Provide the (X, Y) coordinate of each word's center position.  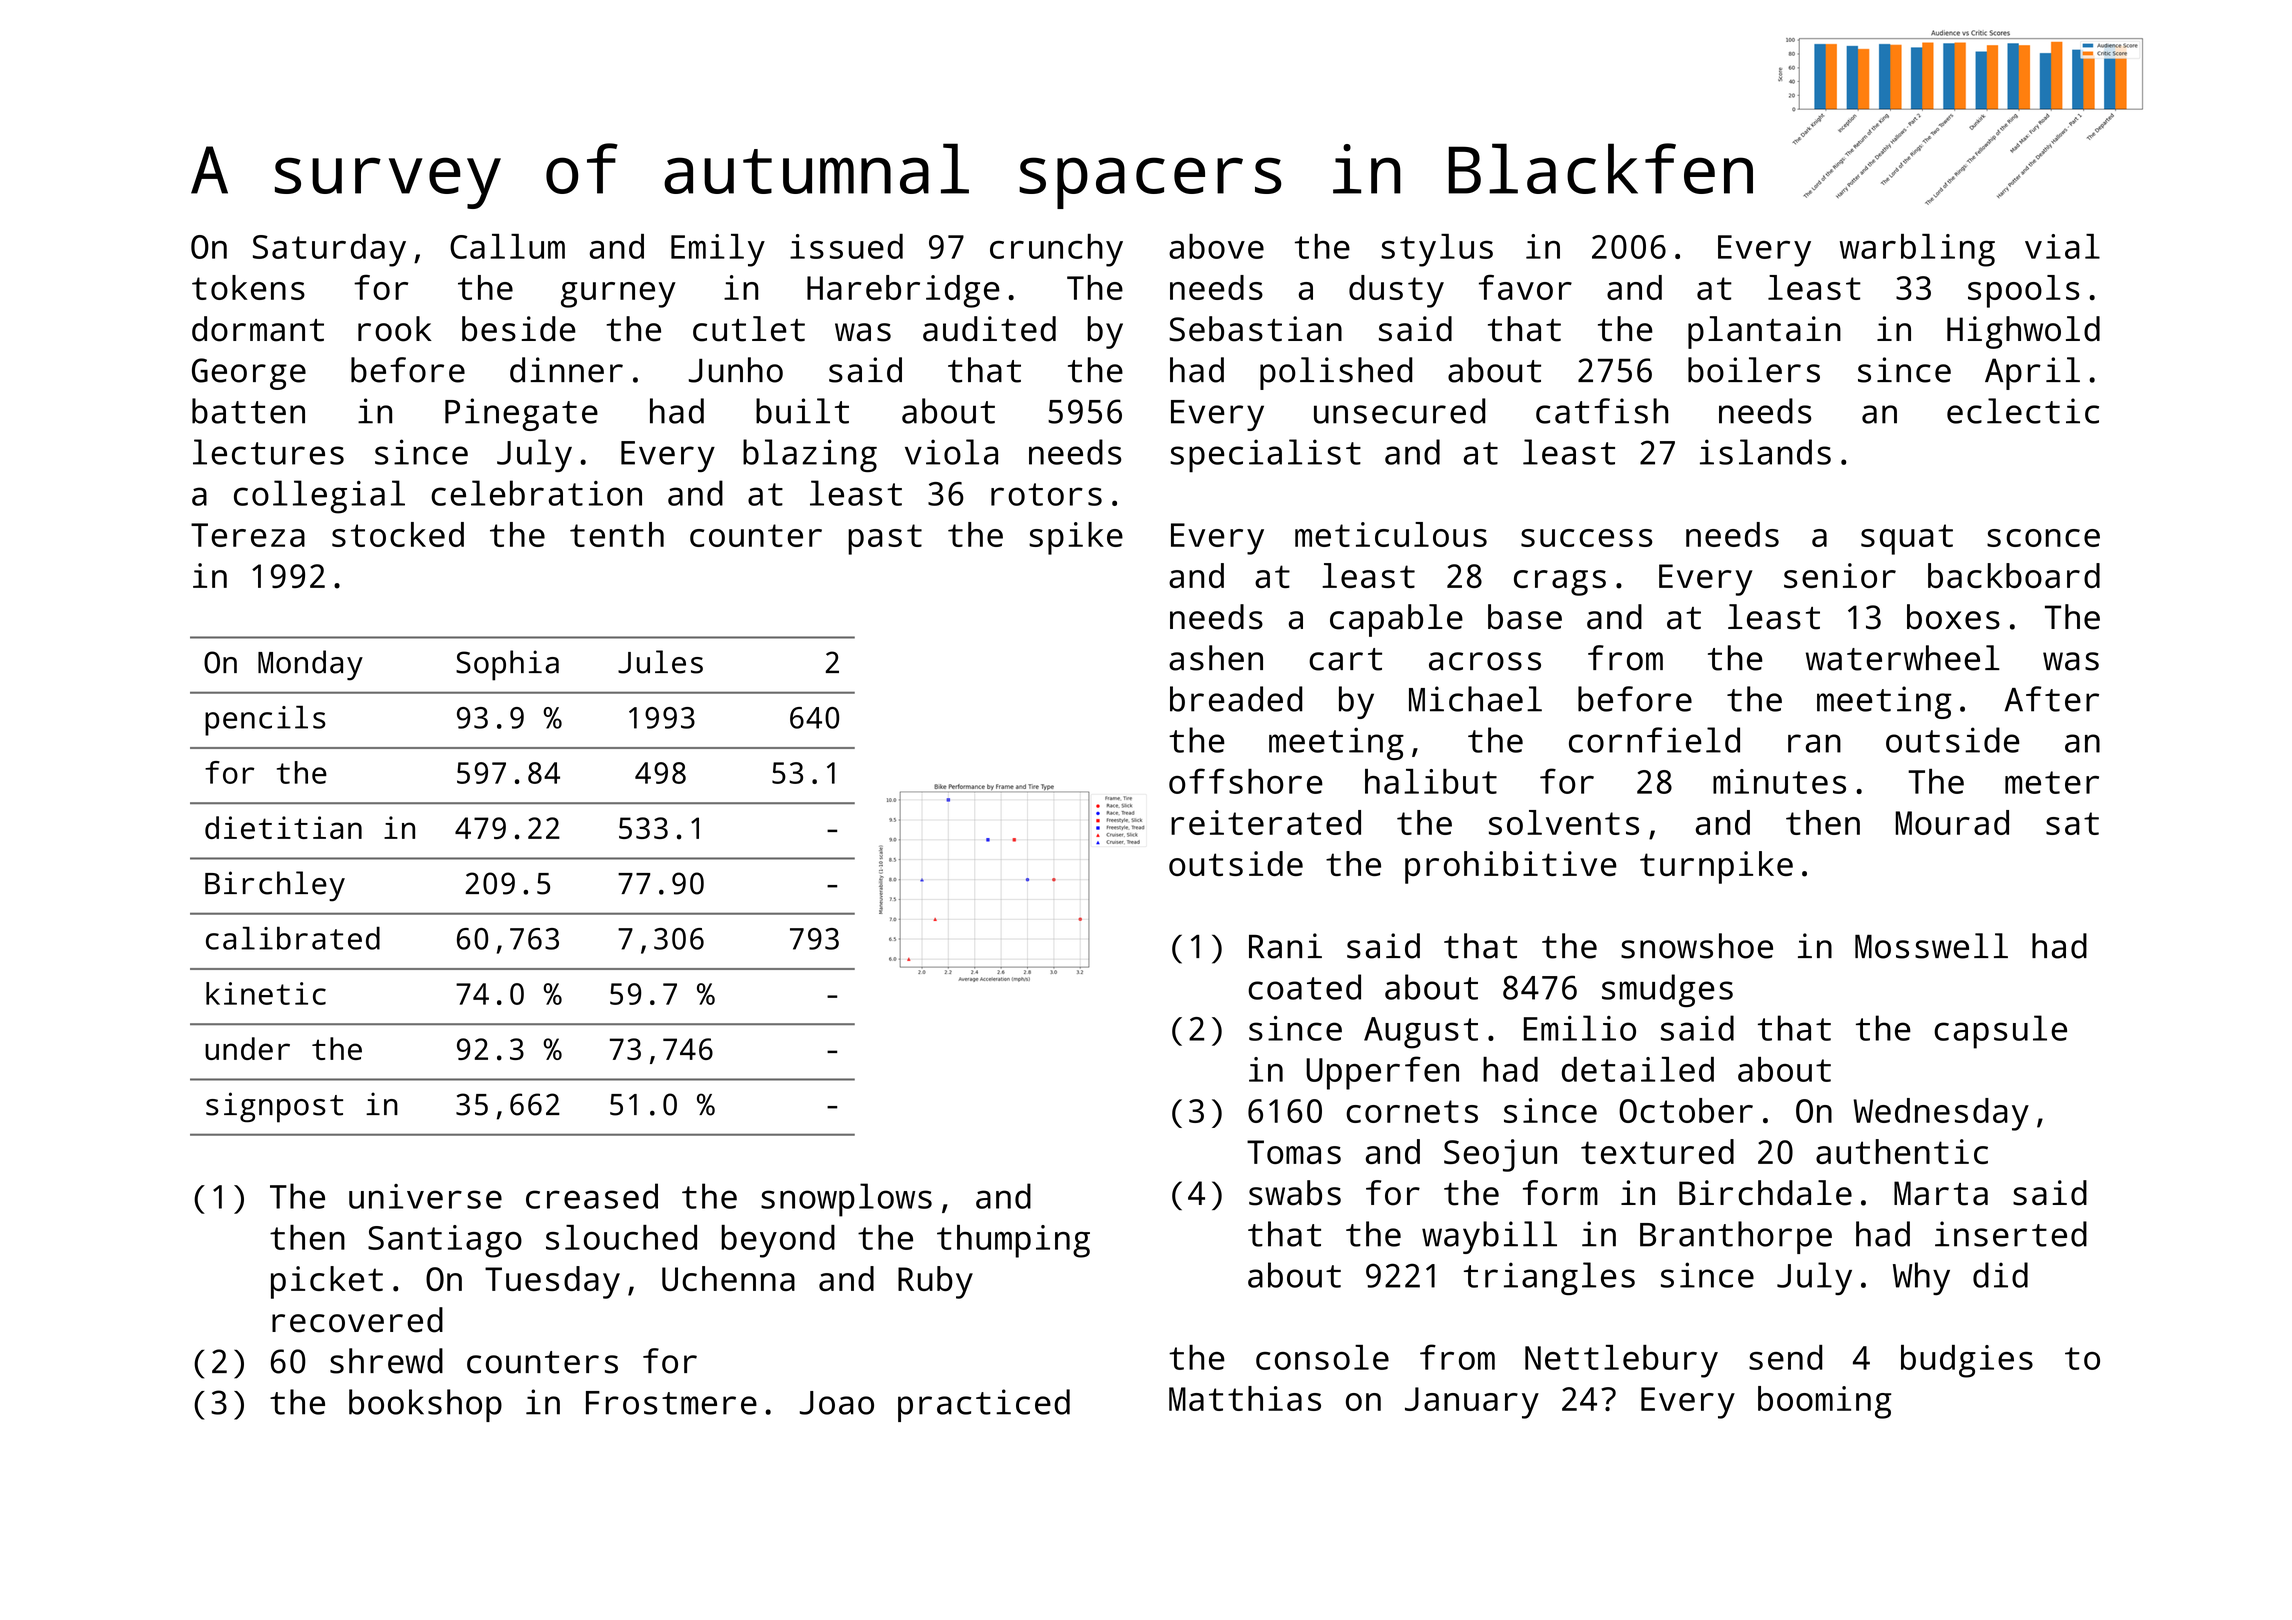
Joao (837, 1403)
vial (2062, 246)
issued (846, 246)
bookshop (425, 1405)
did (2000, 1275)
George (249, 374)
